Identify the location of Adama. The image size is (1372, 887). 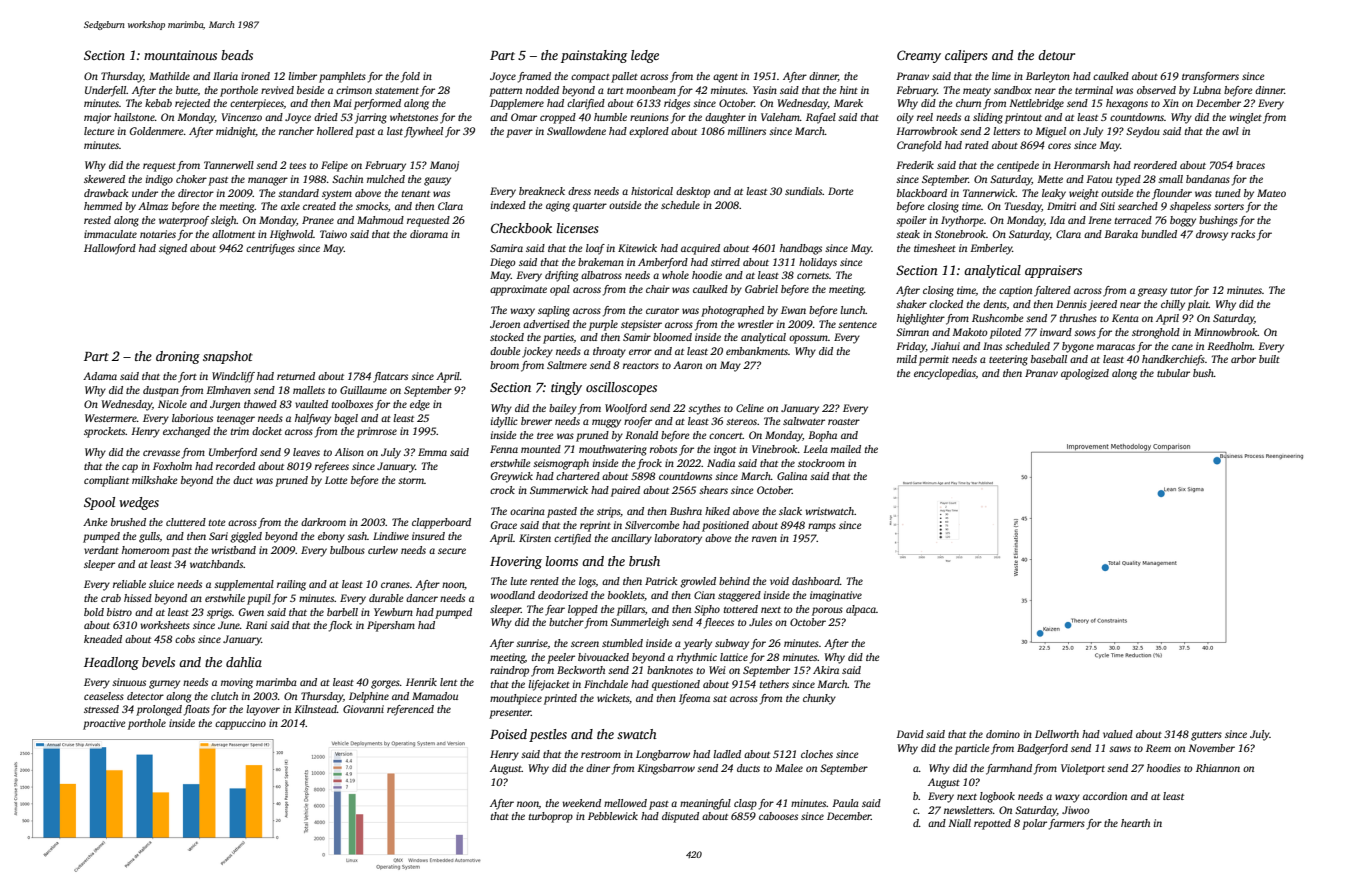
(100, 376).
